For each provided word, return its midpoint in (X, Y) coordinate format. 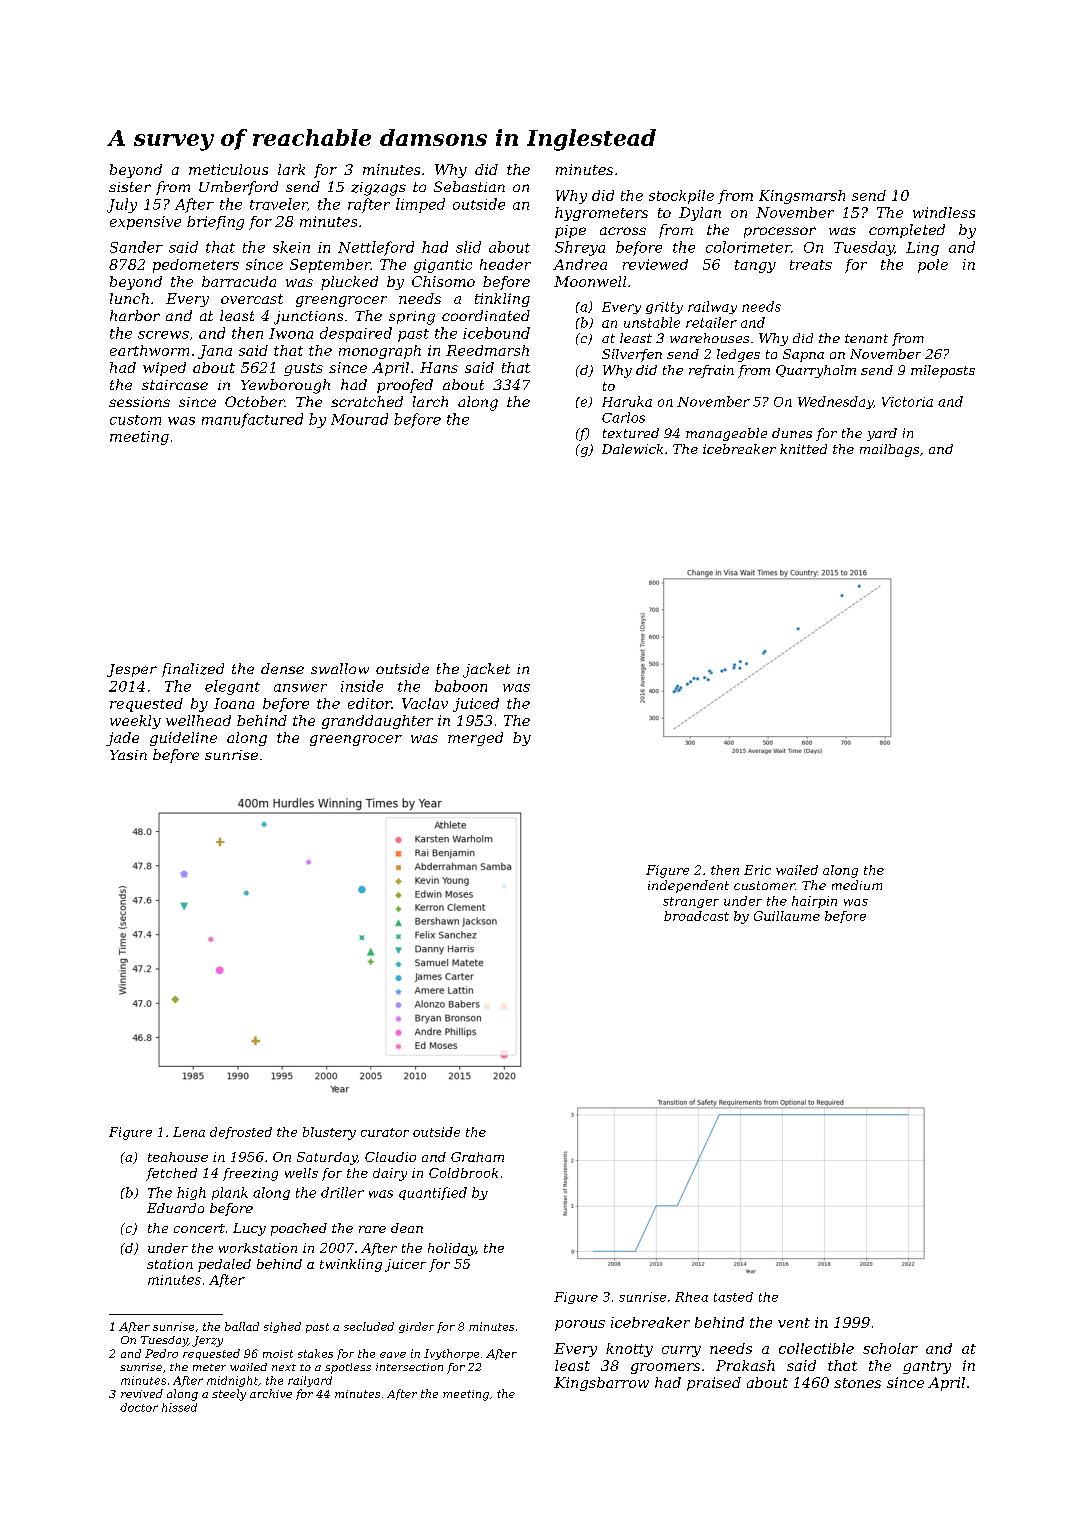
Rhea (691, 1297)
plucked (349, 283)
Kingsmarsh (802, 197)
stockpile (681, 197)
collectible (816, 1348)
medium (857, 885)
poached (299, 1229)
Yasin (128, 755)
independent (688, 886)
